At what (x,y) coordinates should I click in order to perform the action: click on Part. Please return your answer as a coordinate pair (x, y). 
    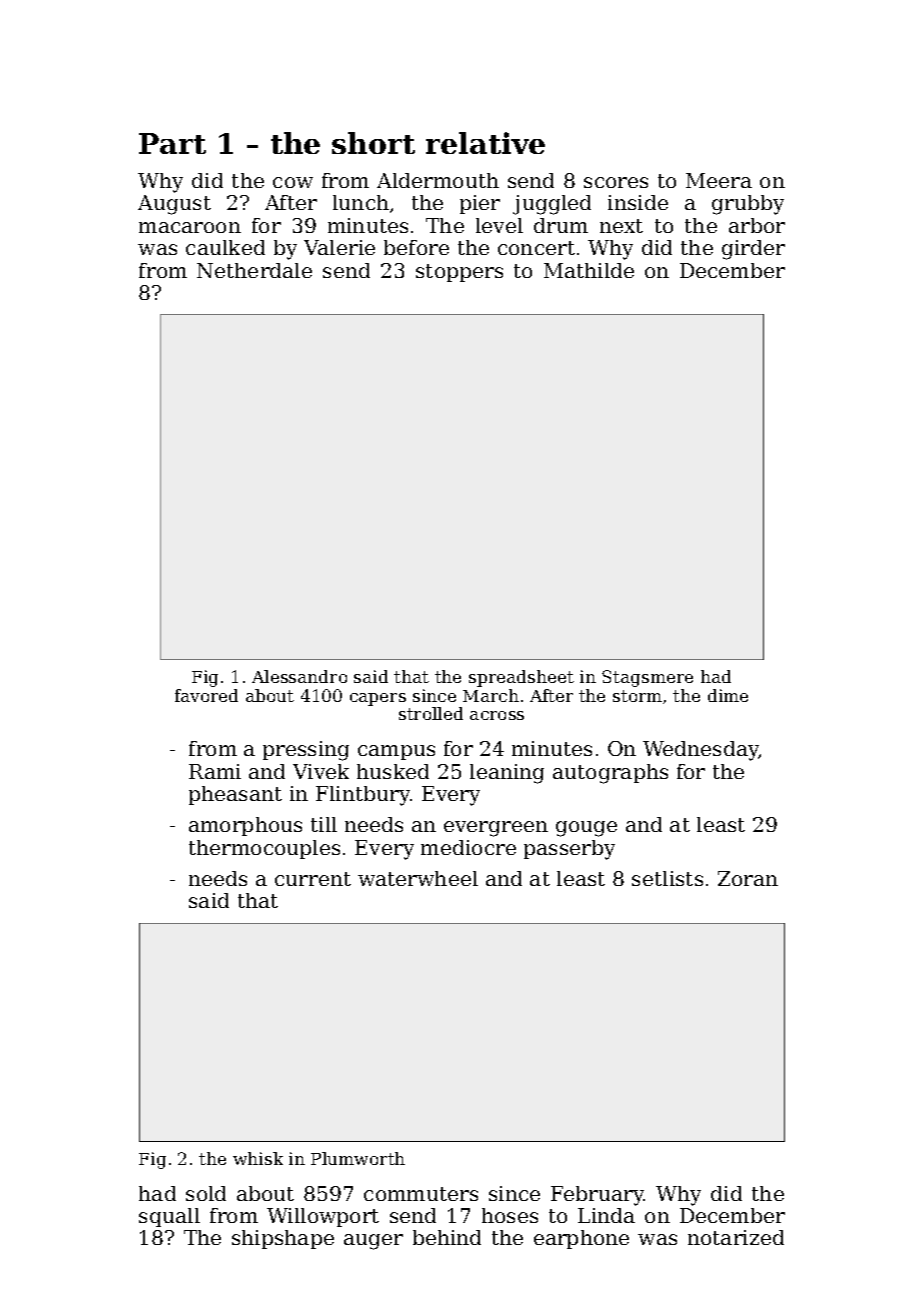
    Looking at the image, I should click on (172, 143).
